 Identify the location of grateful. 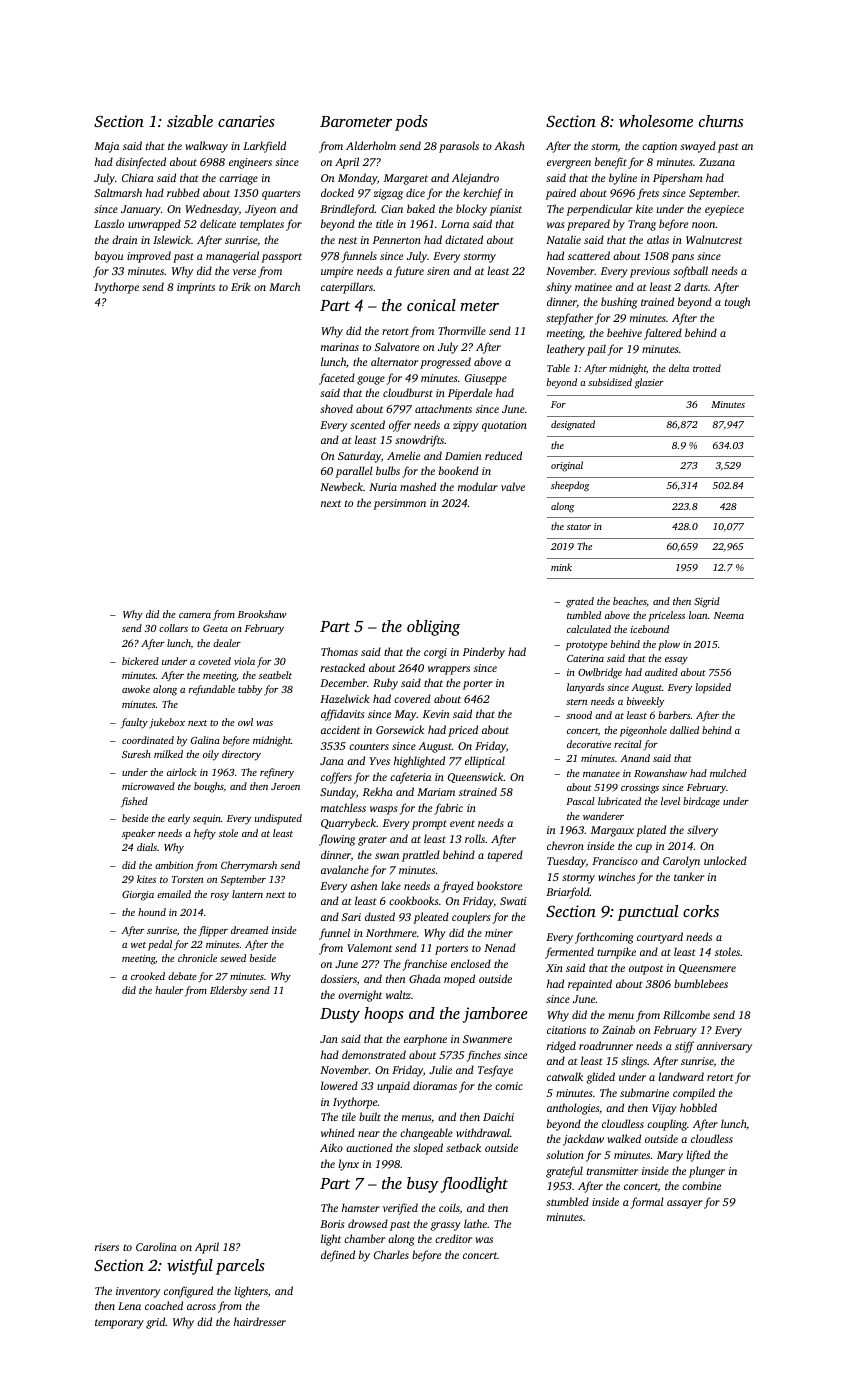
(564, 1172).
